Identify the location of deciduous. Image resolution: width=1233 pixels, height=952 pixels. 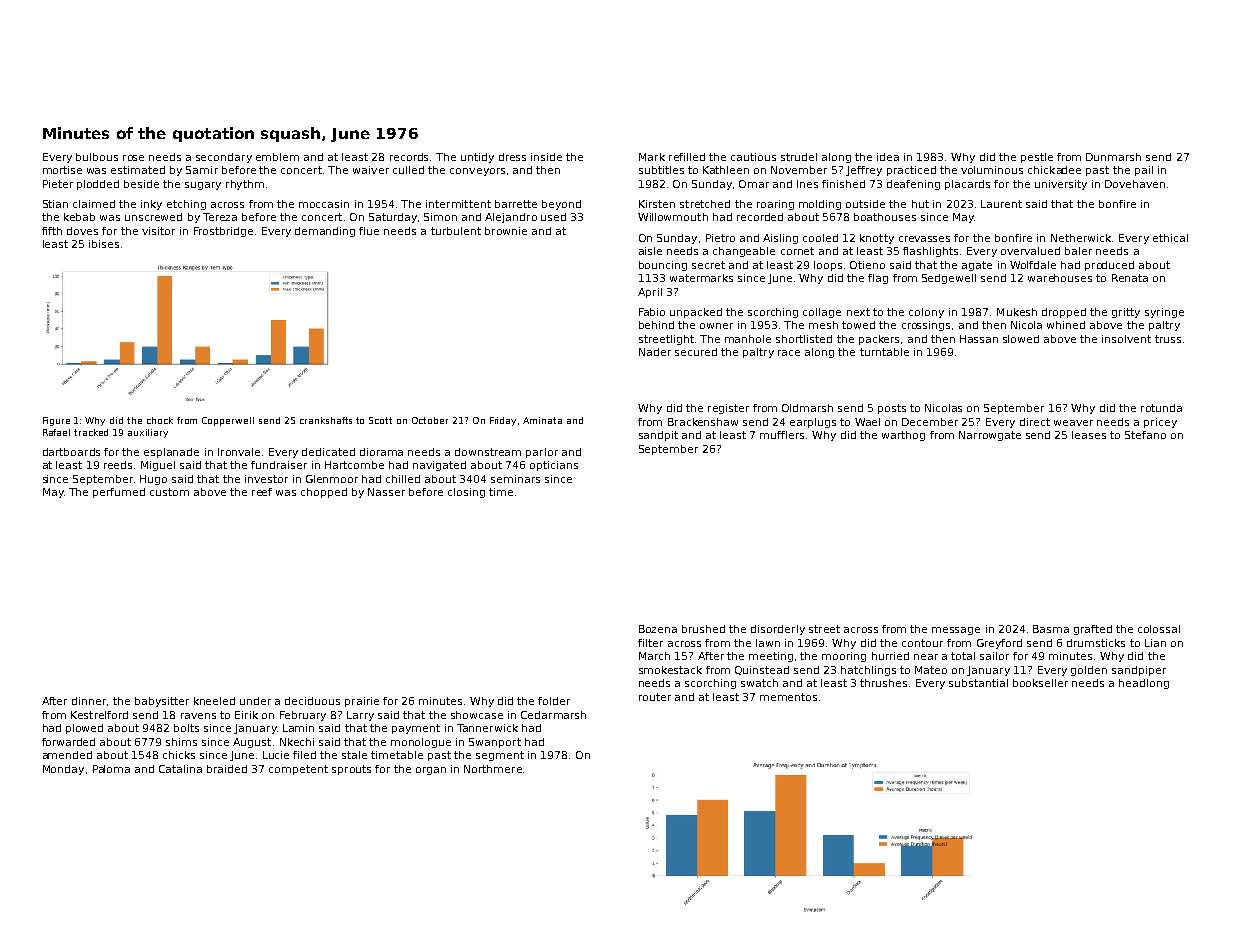
(312, 701).
